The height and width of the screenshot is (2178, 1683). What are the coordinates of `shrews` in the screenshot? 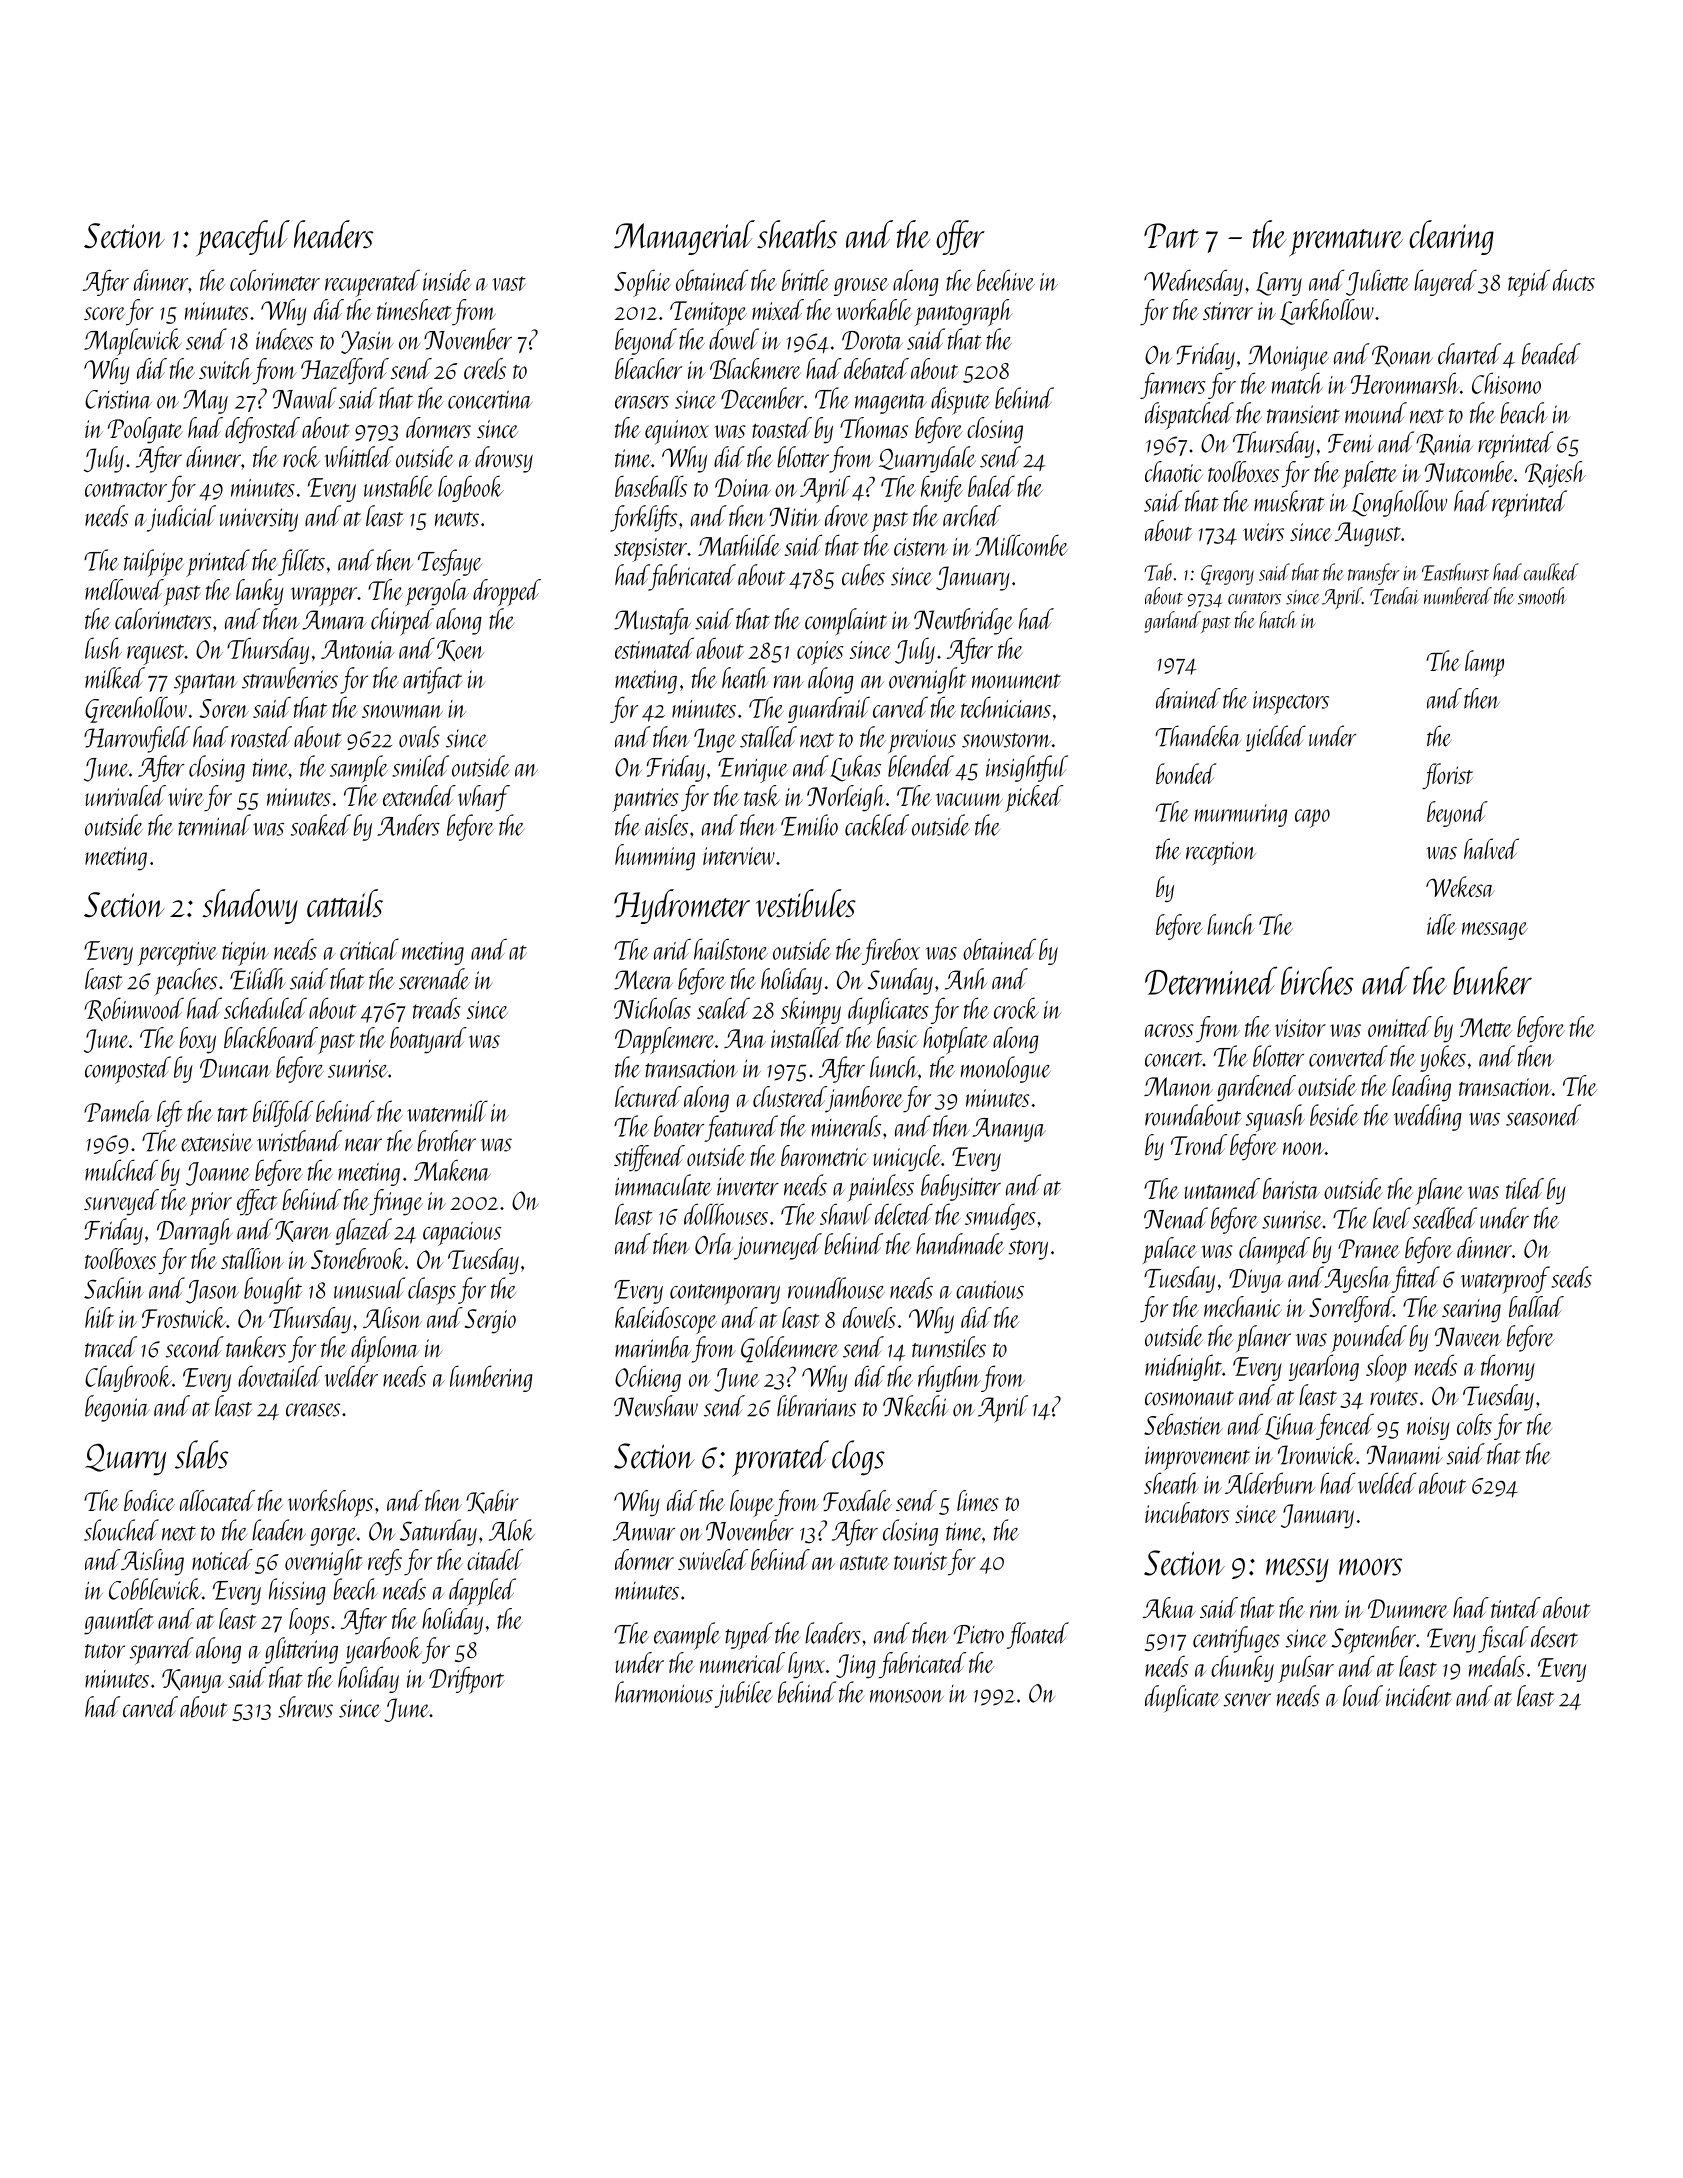 It's located at (305, 1707).
